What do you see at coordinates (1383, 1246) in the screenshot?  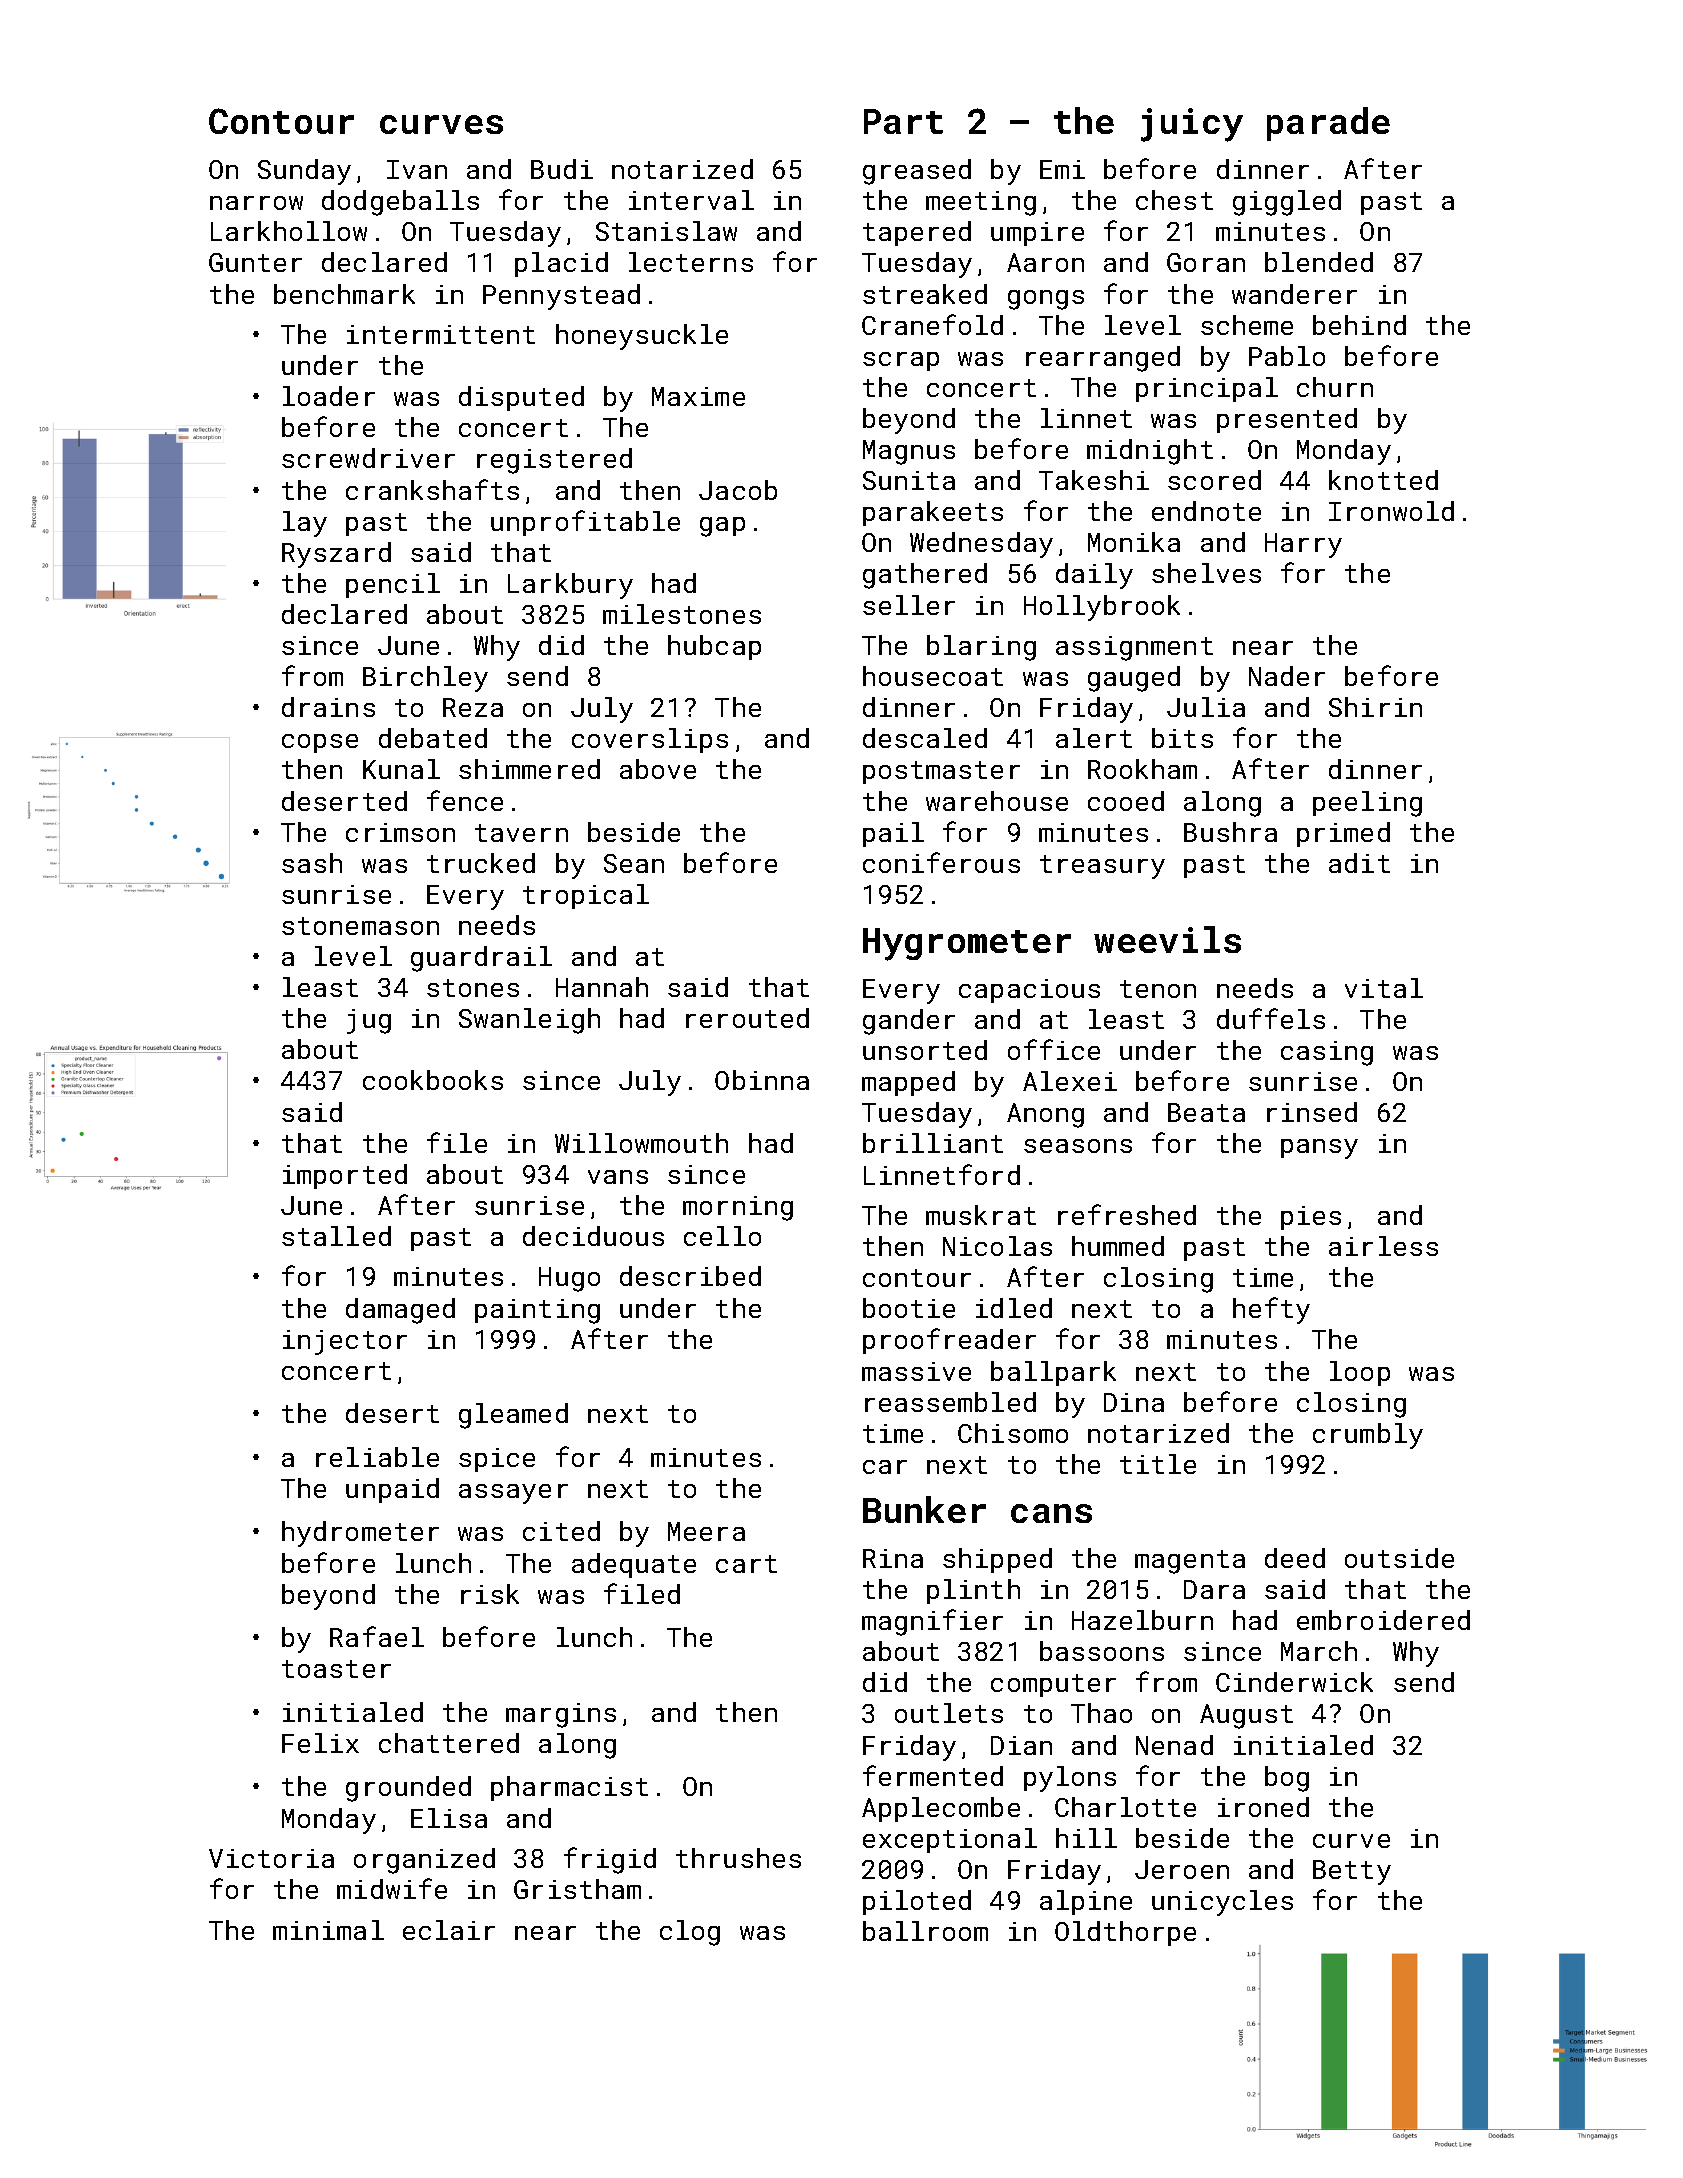 I see `airless` at bounding box center [1383, 1246].
